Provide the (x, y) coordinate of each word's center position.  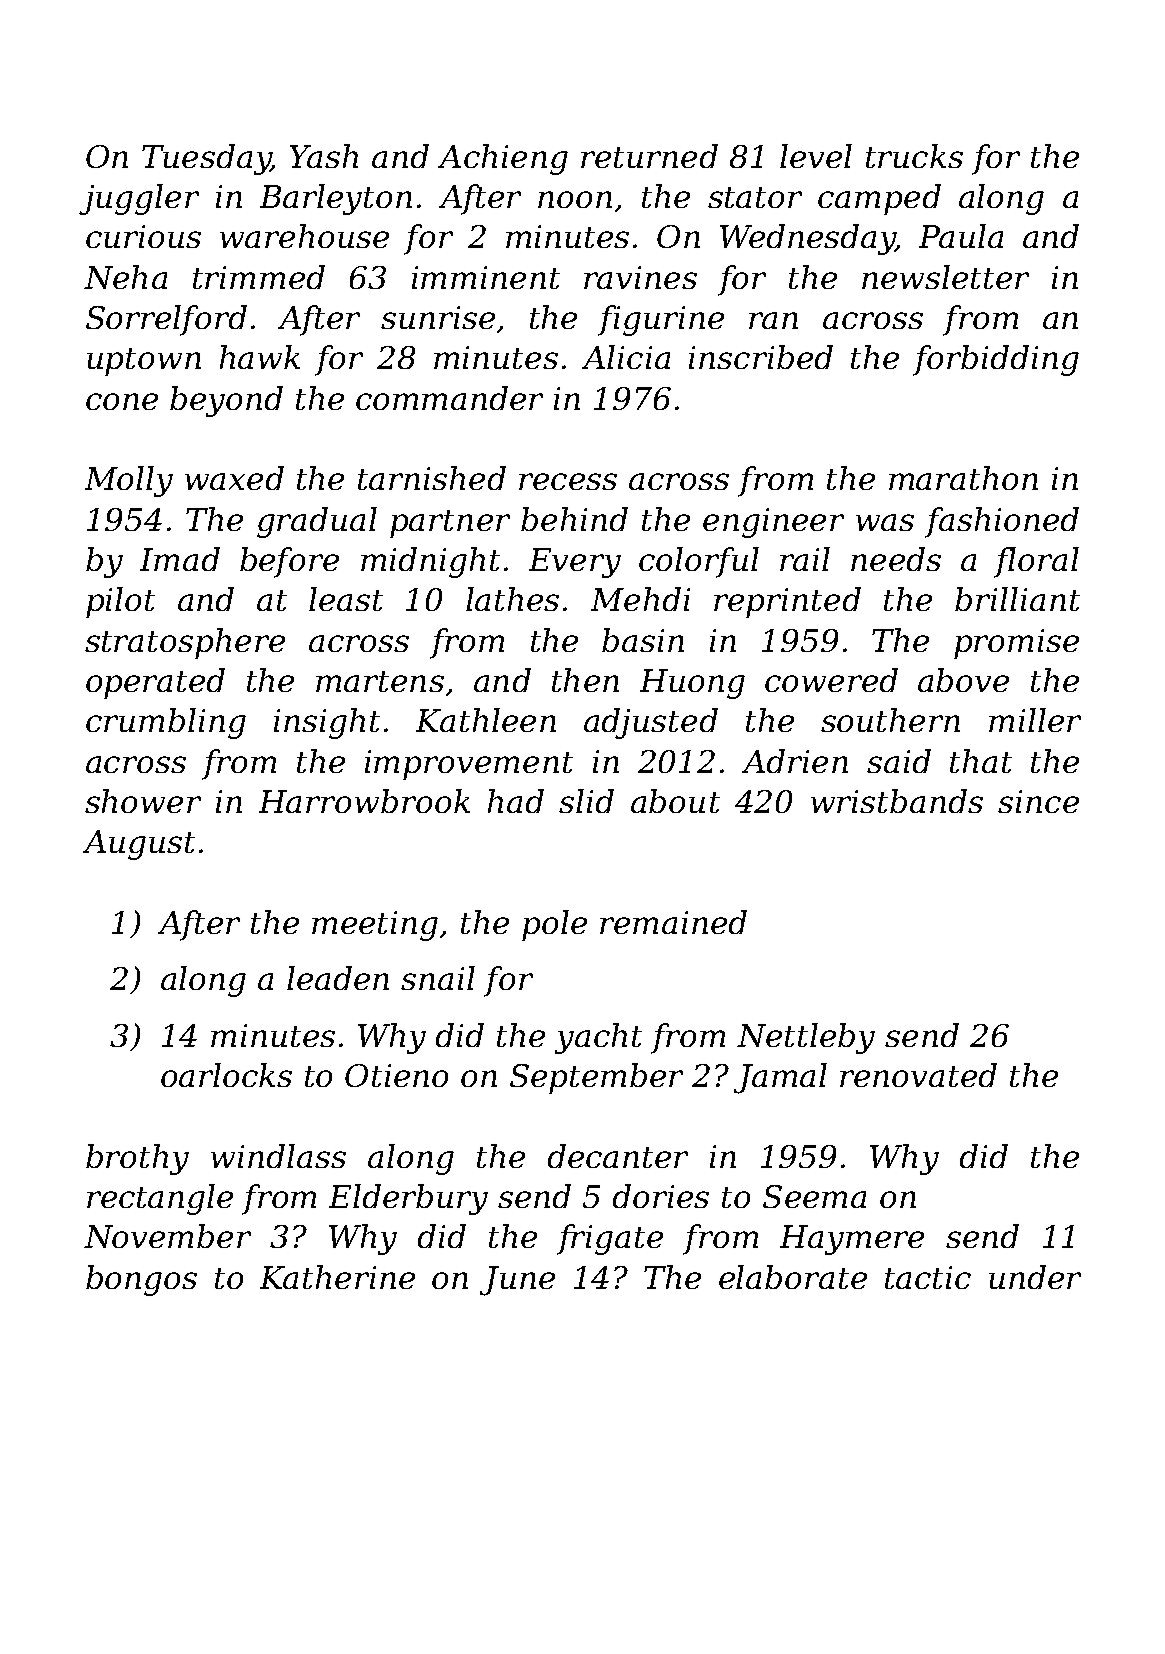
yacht (598, 1038)
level (816, 156)
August (139, 845)
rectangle (160, 1199)
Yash (324, 156)
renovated (918, 1075)
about (675, 801)
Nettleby (806, 1038)
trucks (914, 156)
